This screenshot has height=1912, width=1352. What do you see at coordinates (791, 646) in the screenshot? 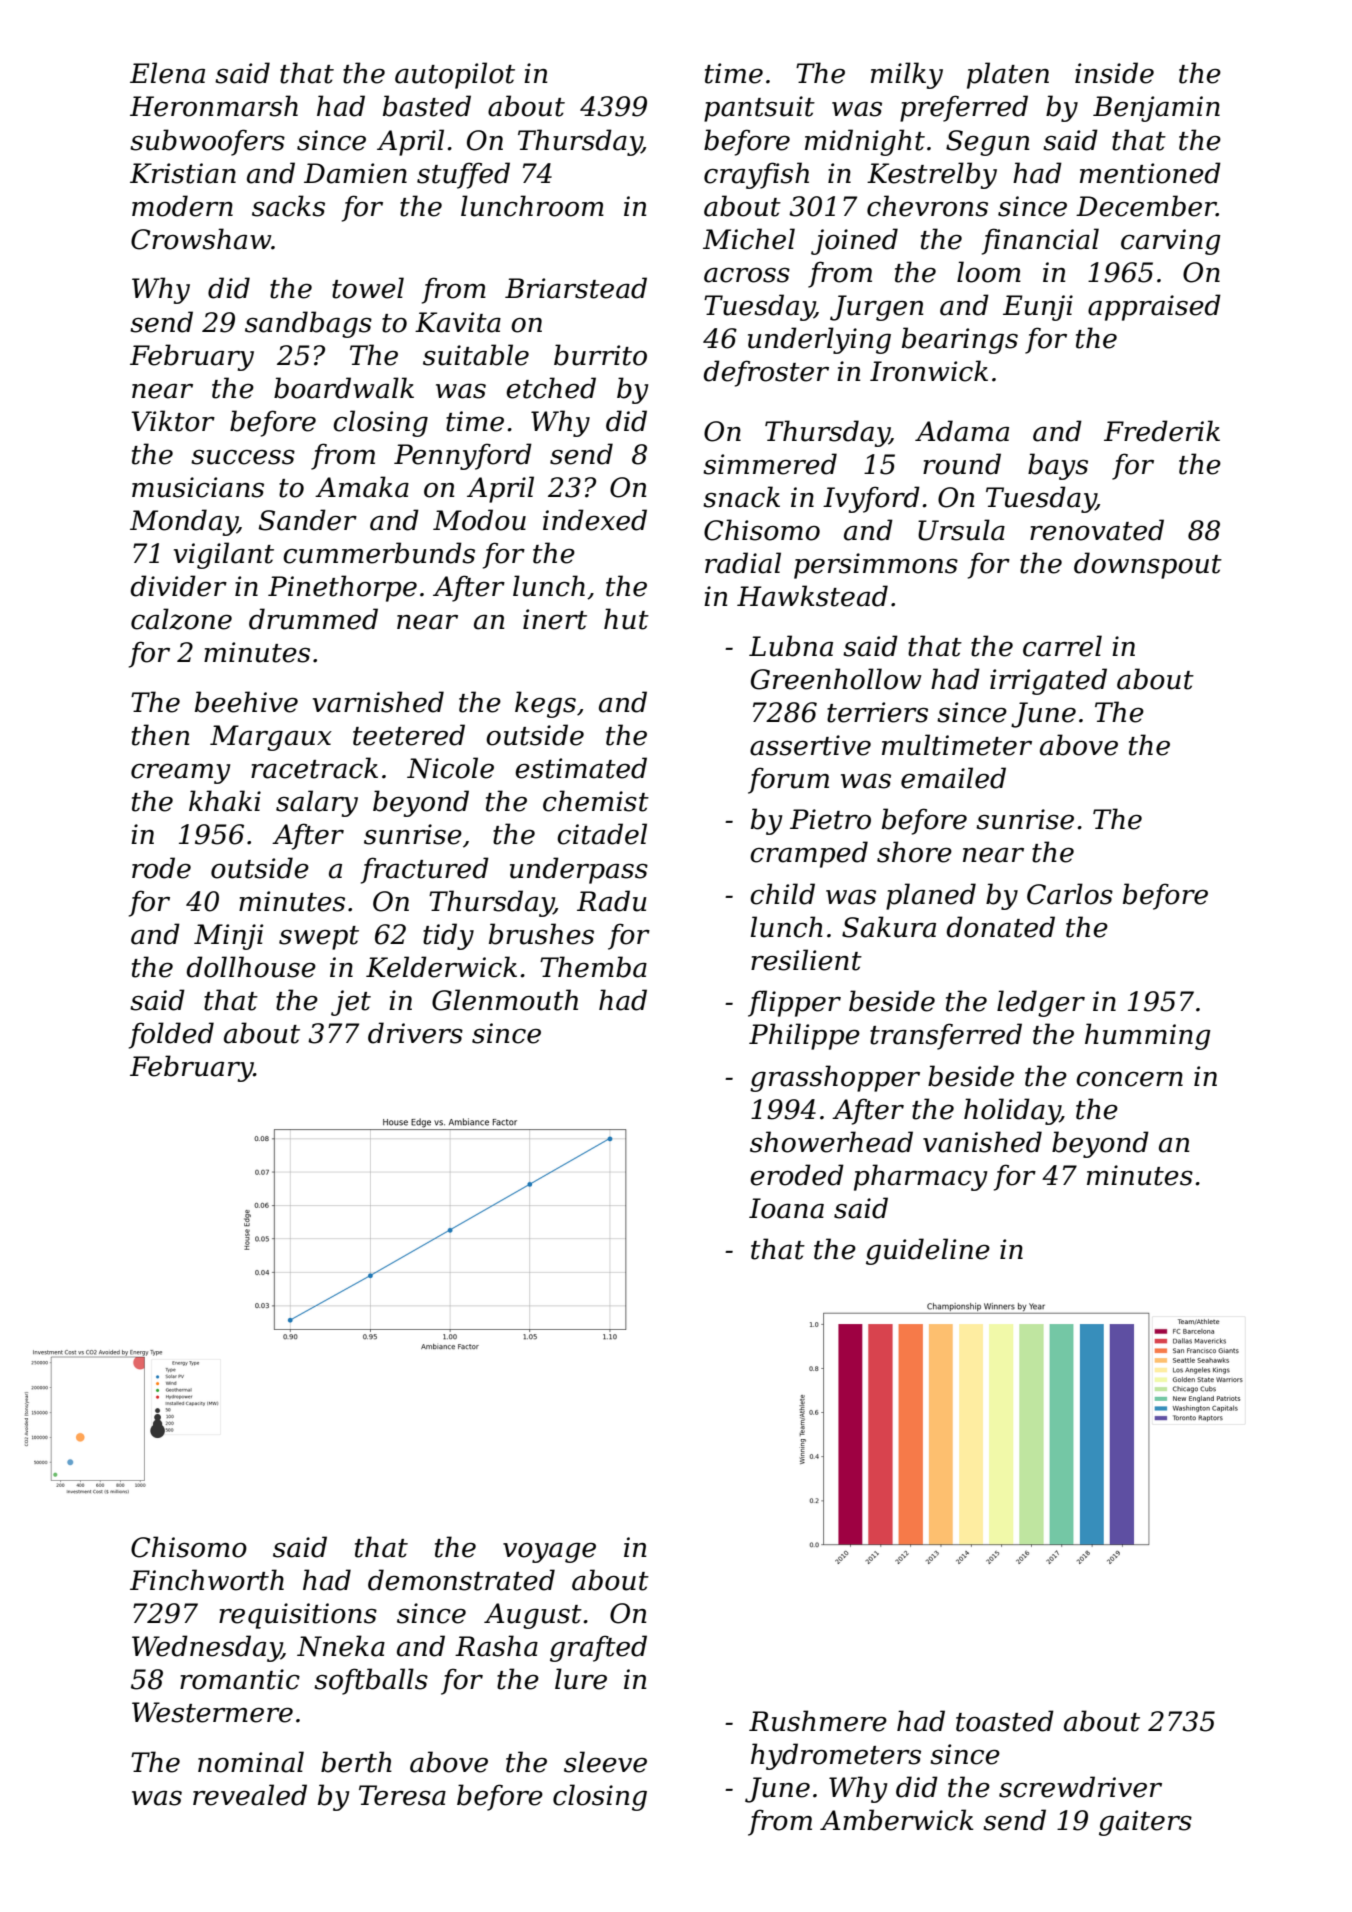
I see `Lubna` at bounding box center [791, 646].
